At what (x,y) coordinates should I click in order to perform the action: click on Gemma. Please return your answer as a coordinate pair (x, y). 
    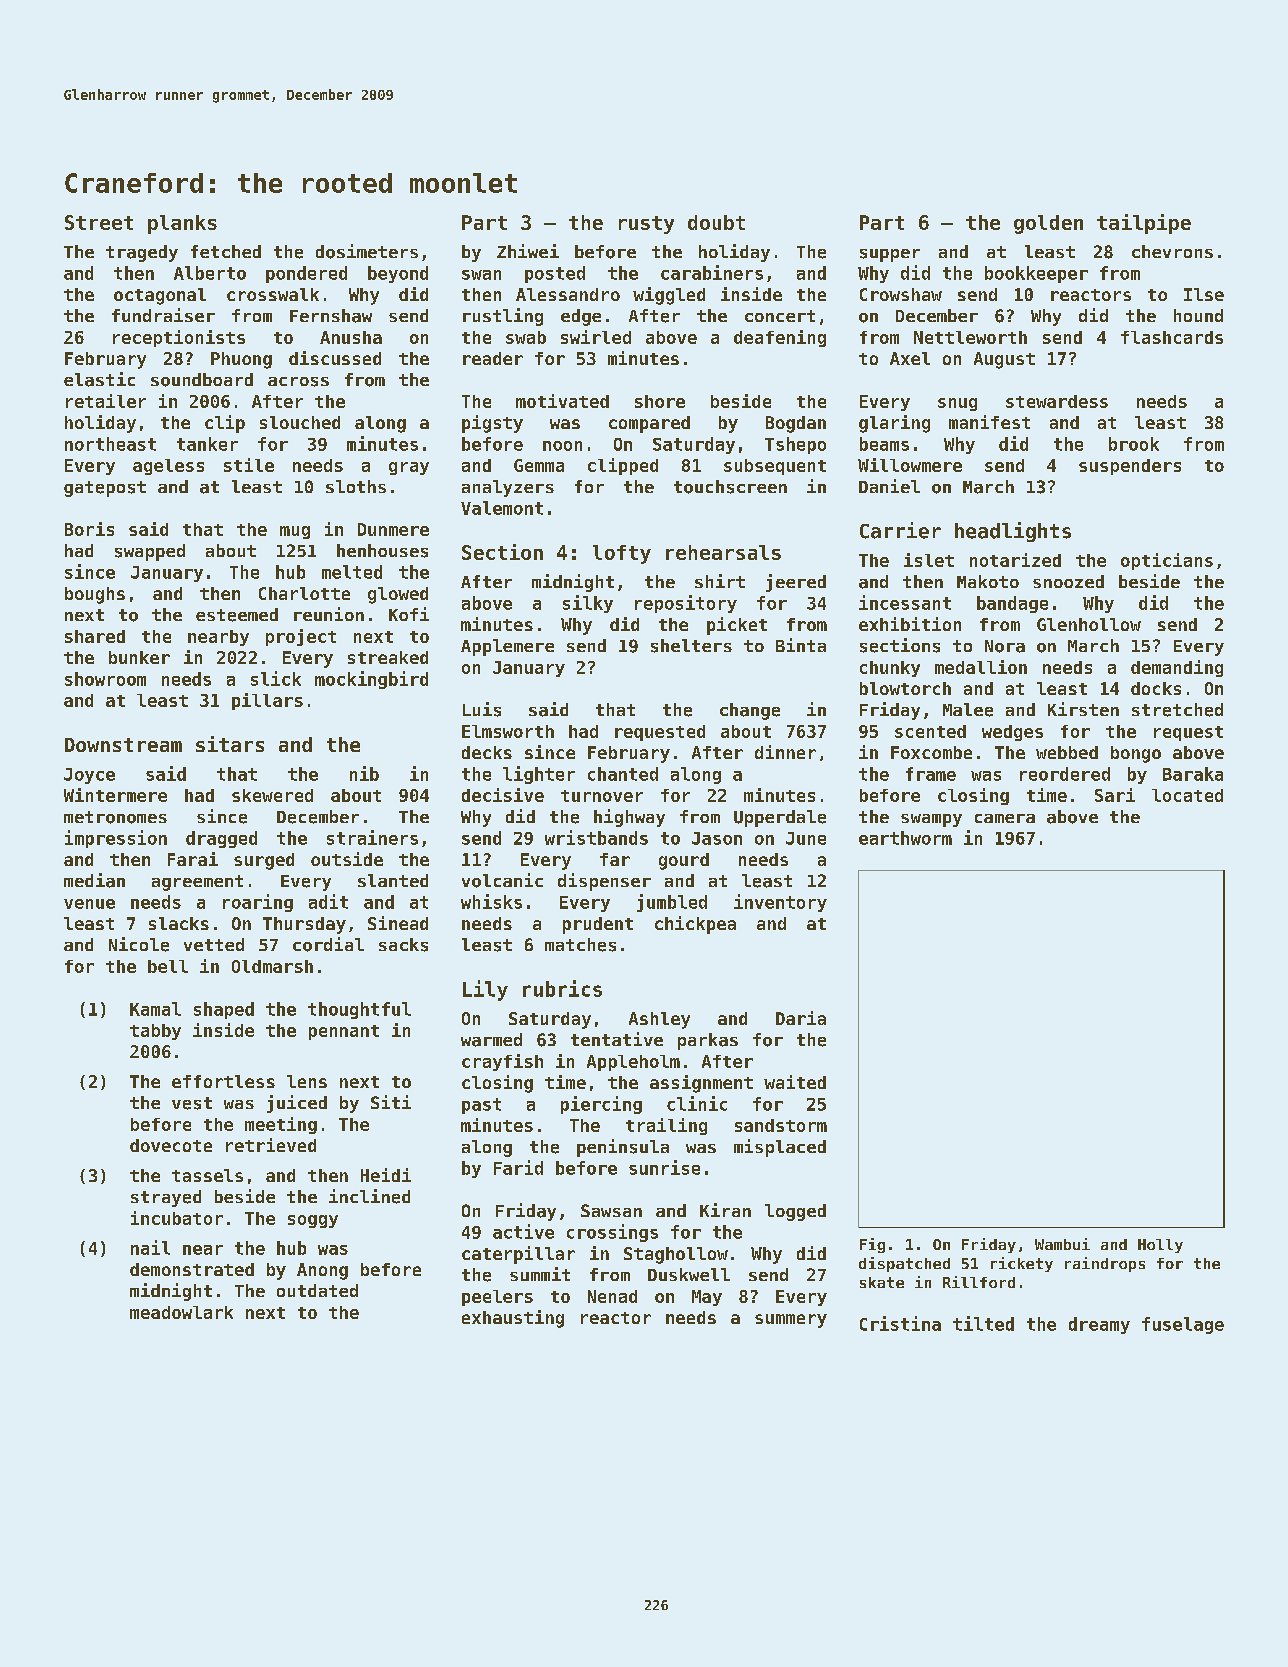
    Looking at the image, I should click on (539, 465).
